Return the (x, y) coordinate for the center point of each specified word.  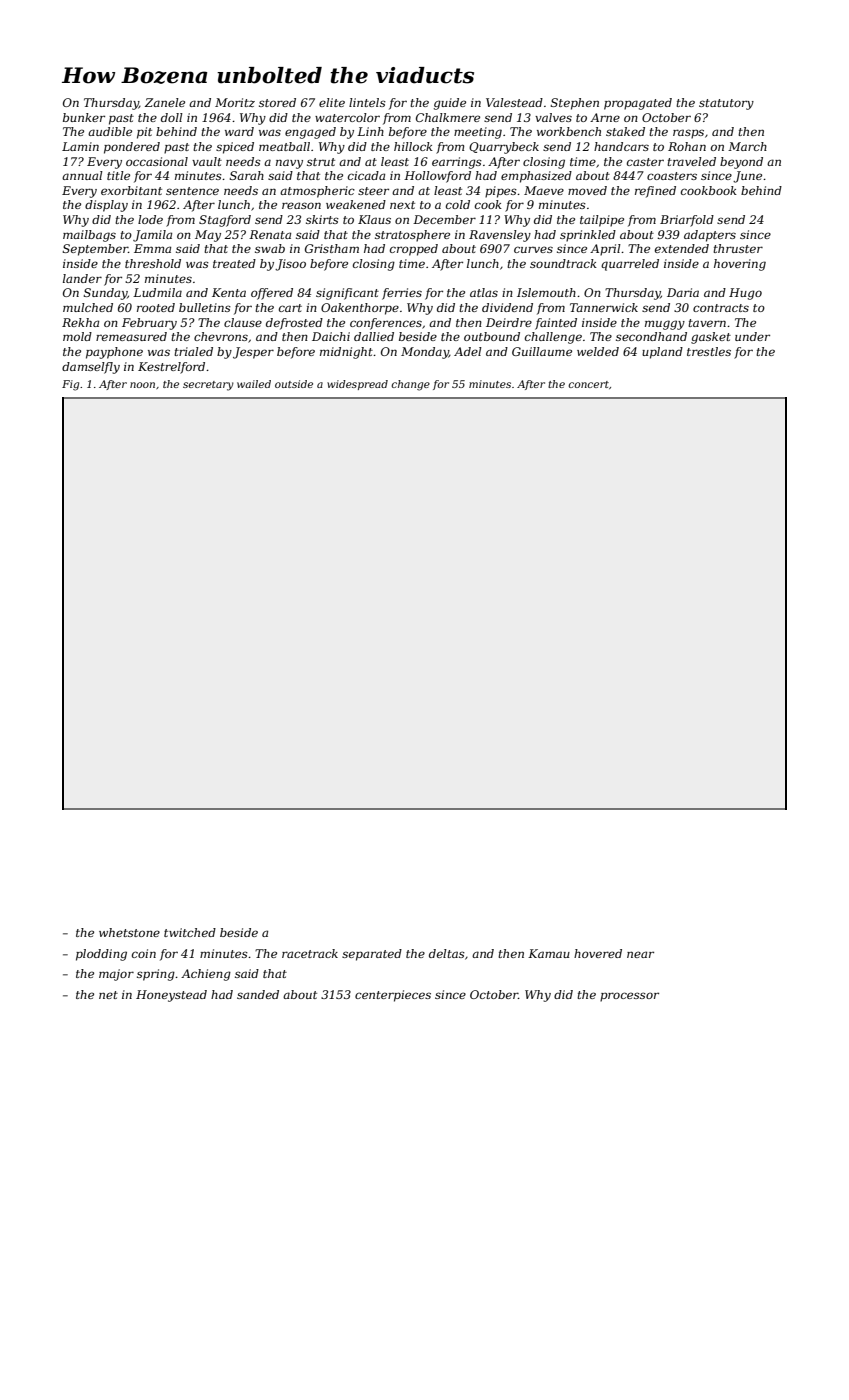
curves (533, 249)
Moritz (235, 102)
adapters (710, 236)
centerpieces (393, 996)
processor (629, 997)
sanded (258, 994)
